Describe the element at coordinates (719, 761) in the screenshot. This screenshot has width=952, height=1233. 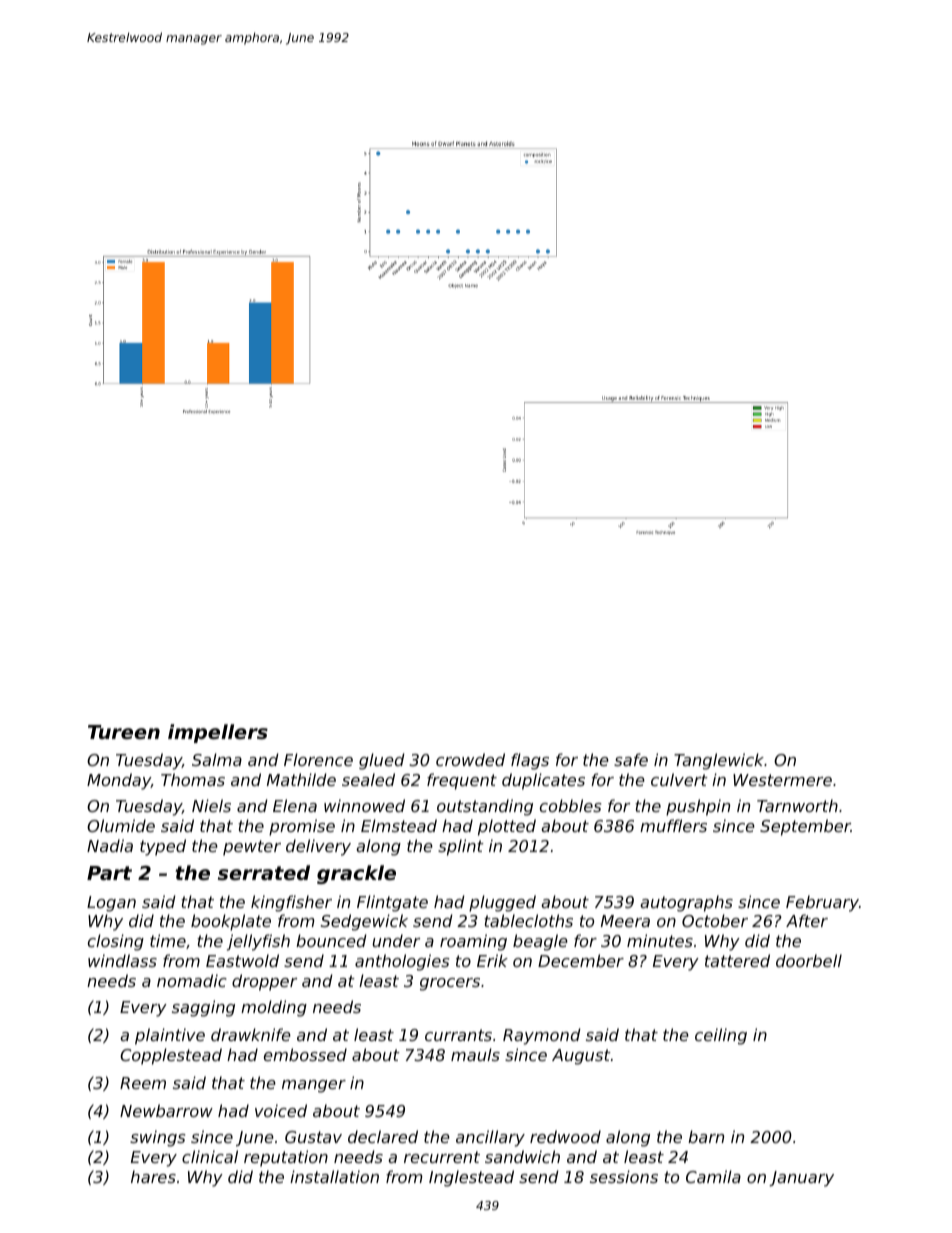
I see `Tanglewick` at that location.
